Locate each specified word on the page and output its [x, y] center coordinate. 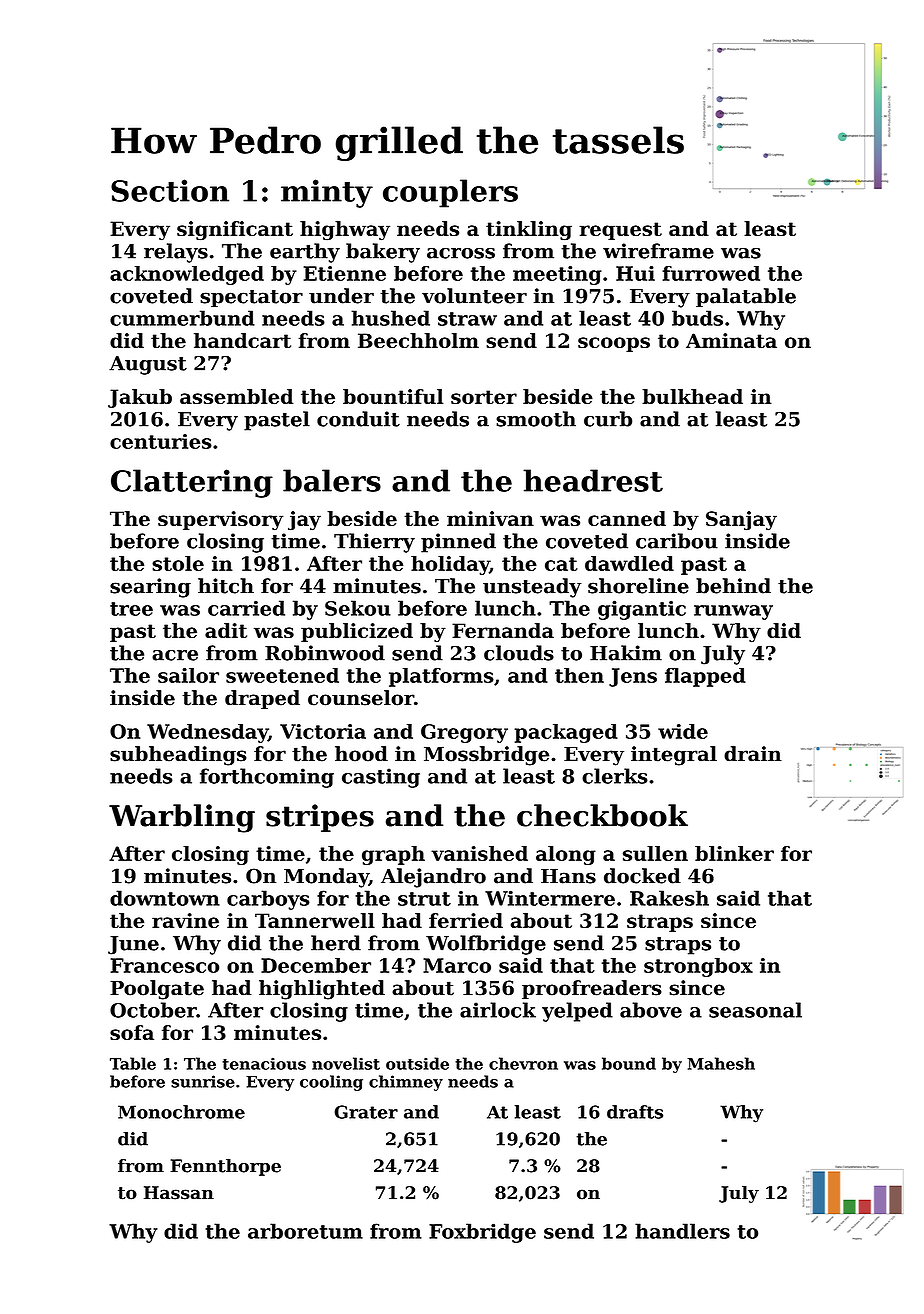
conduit [358, 419]
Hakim [626, 653]
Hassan [179, 1193]
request [620, 231]
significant [235, 231]
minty [327, 193]
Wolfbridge [486, 945]
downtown [165, 898]
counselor [361, 698]
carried [246, 608]
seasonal [755, 1010]
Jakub [140, 398]
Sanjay [741, 521]
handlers [682, 1231]
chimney [406, 1083]
